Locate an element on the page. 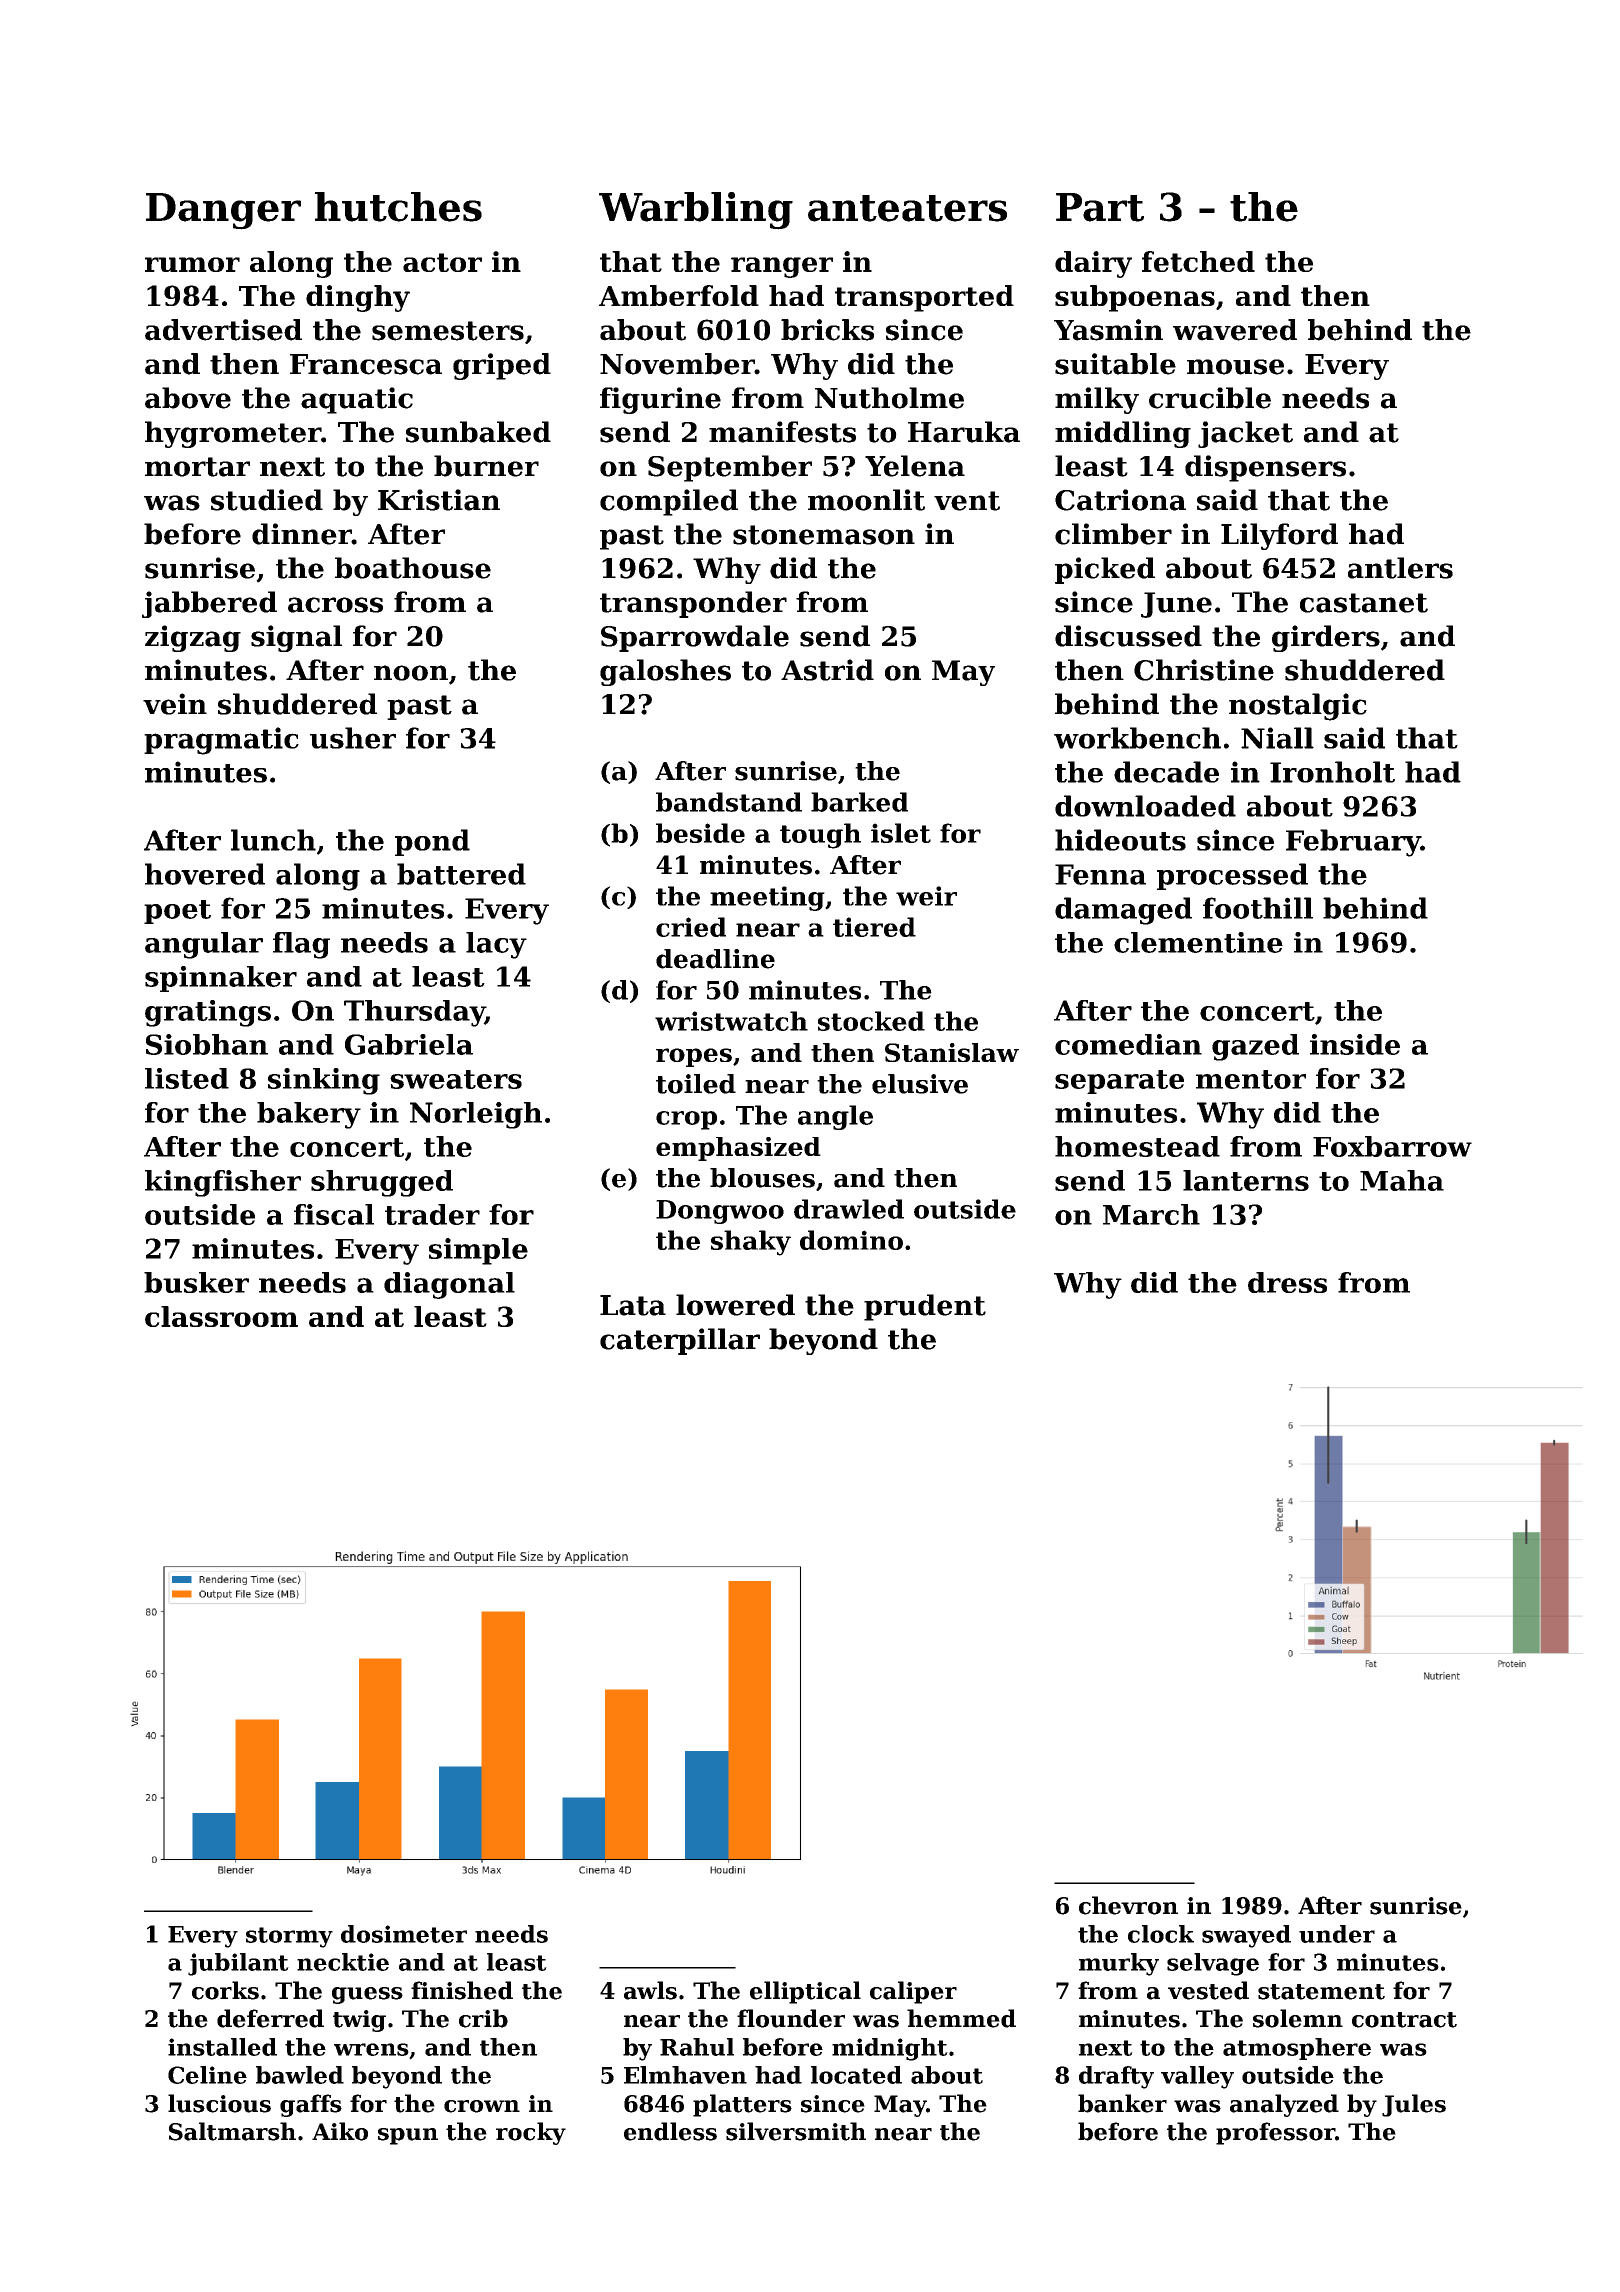 The height and width of the page is (2292, 1620). silversmith is located at coordinates (796, 2131).
